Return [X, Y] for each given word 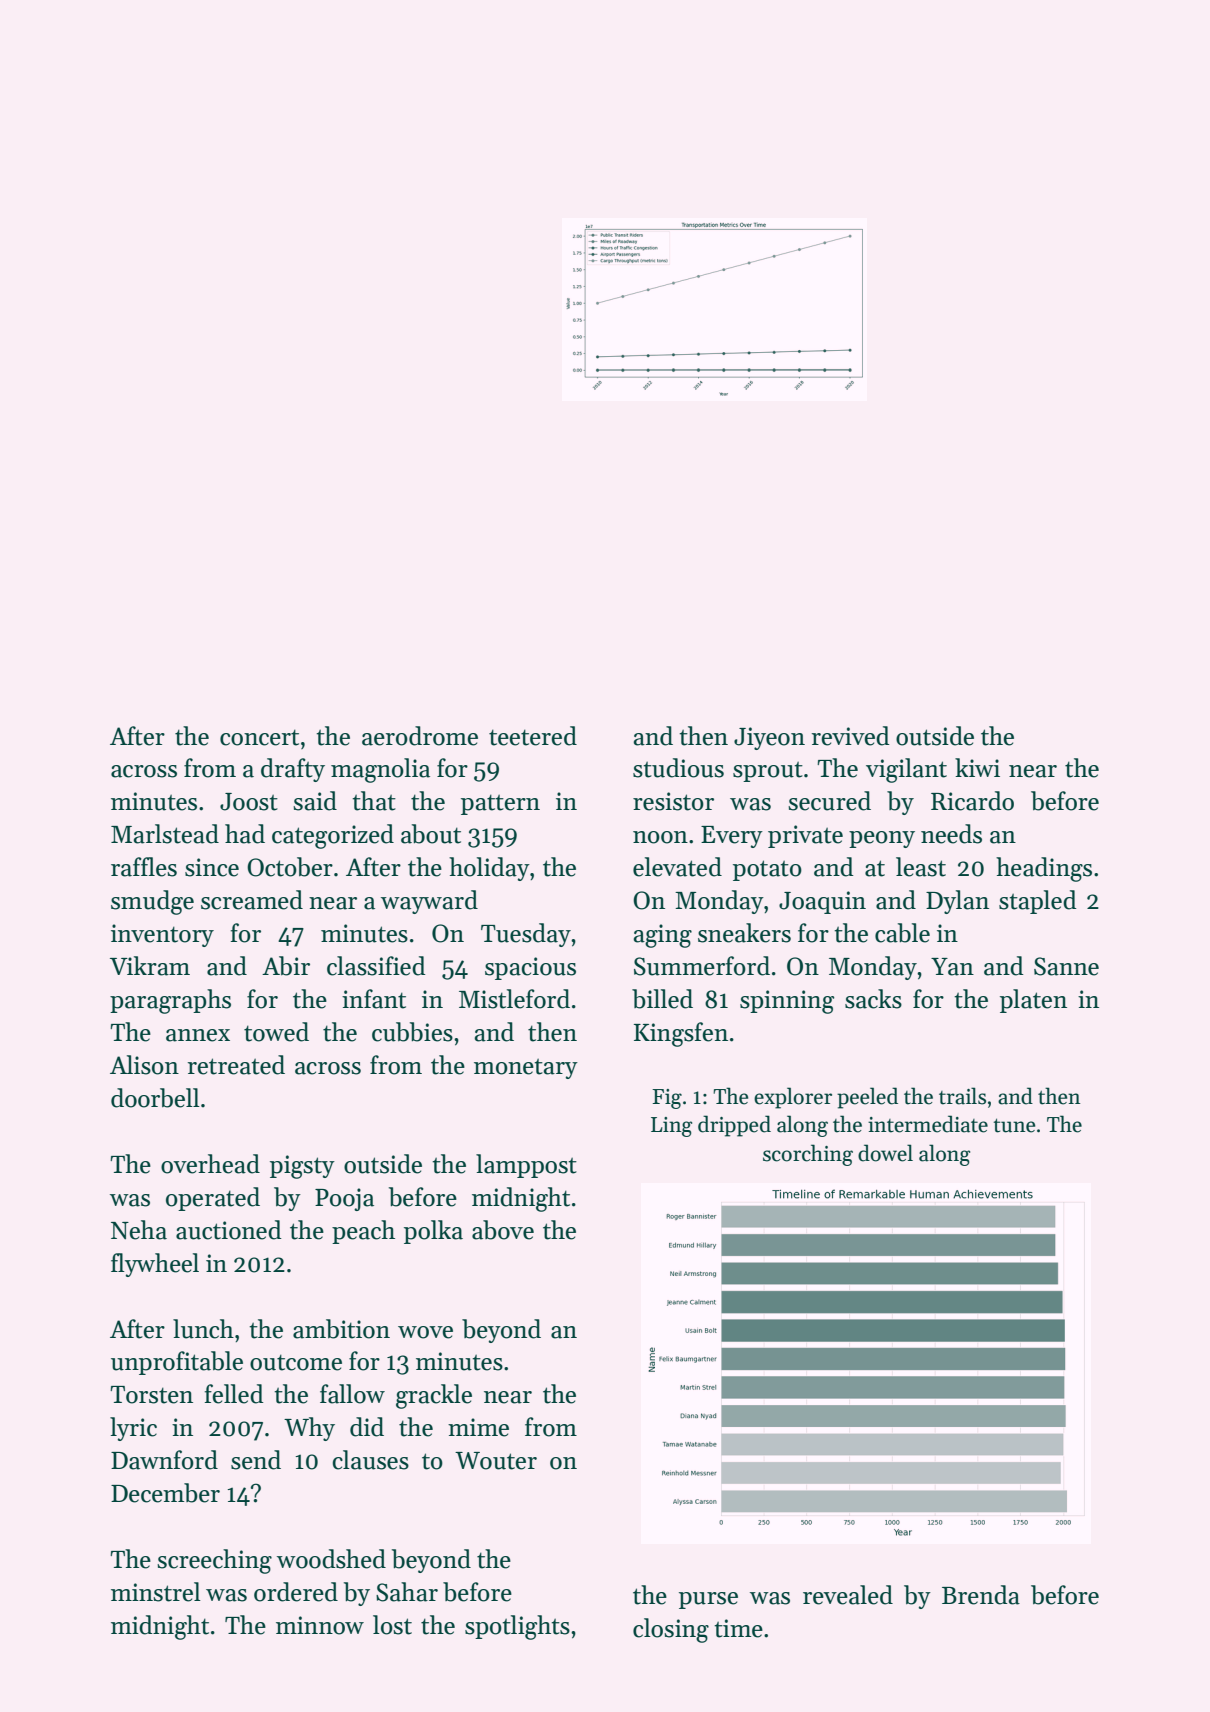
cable [902, 933]
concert [259, 737]
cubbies [412, 1032]
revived [850, 736]
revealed [848, 1595]
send [256, 1460]
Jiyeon [769, 738]
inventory [162, 935]
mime [478, 1427]
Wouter [496, 1461]
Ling [671, 1127]
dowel [885, 1153]
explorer [793, 1098]
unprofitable [177, 1363]
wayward [429, 902]
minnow [320, 1625]
